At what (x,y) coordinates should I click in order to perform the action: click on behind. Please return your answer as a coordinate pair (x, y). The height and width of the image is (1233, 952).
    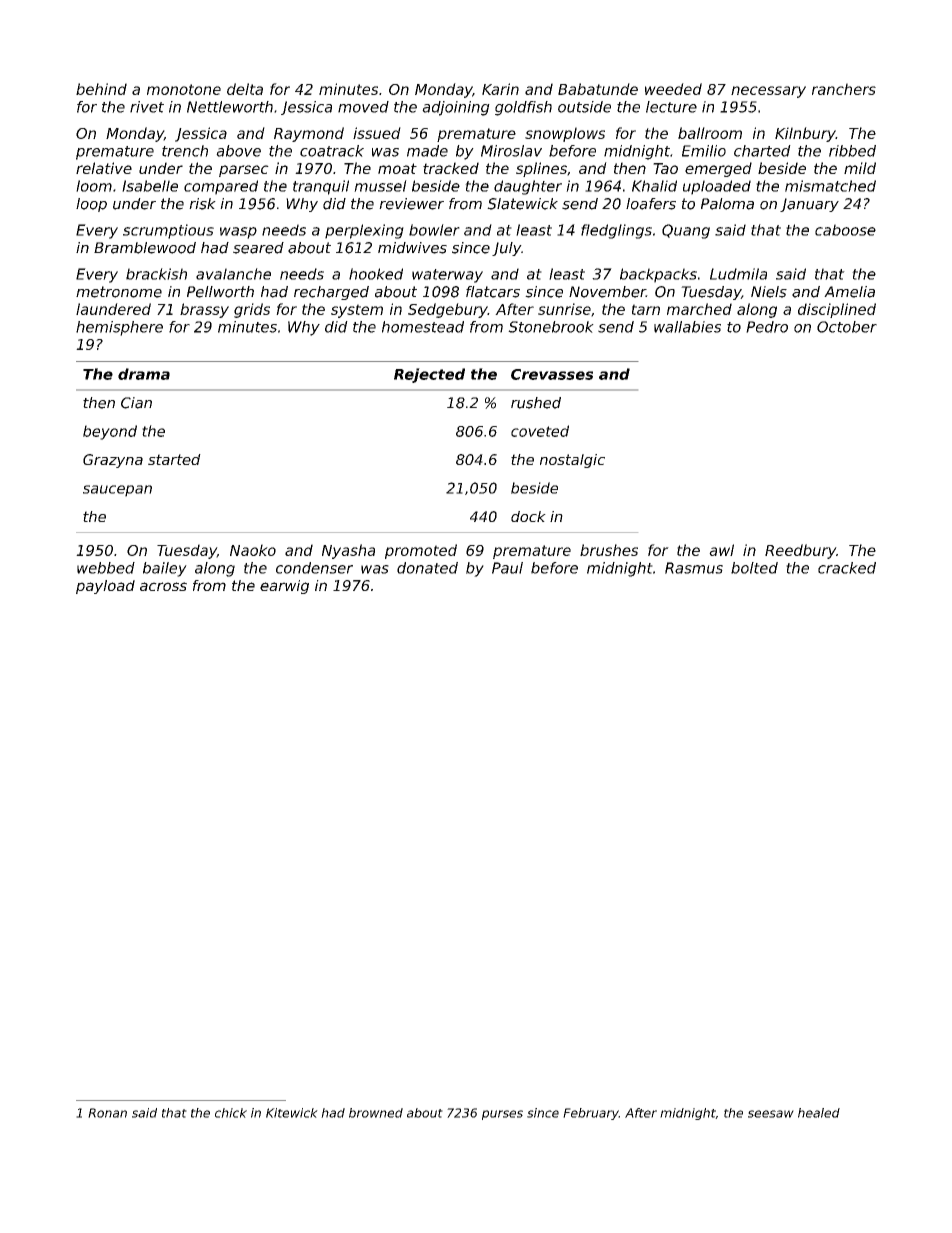
    Looking at the image, I should click on (101, 89).
